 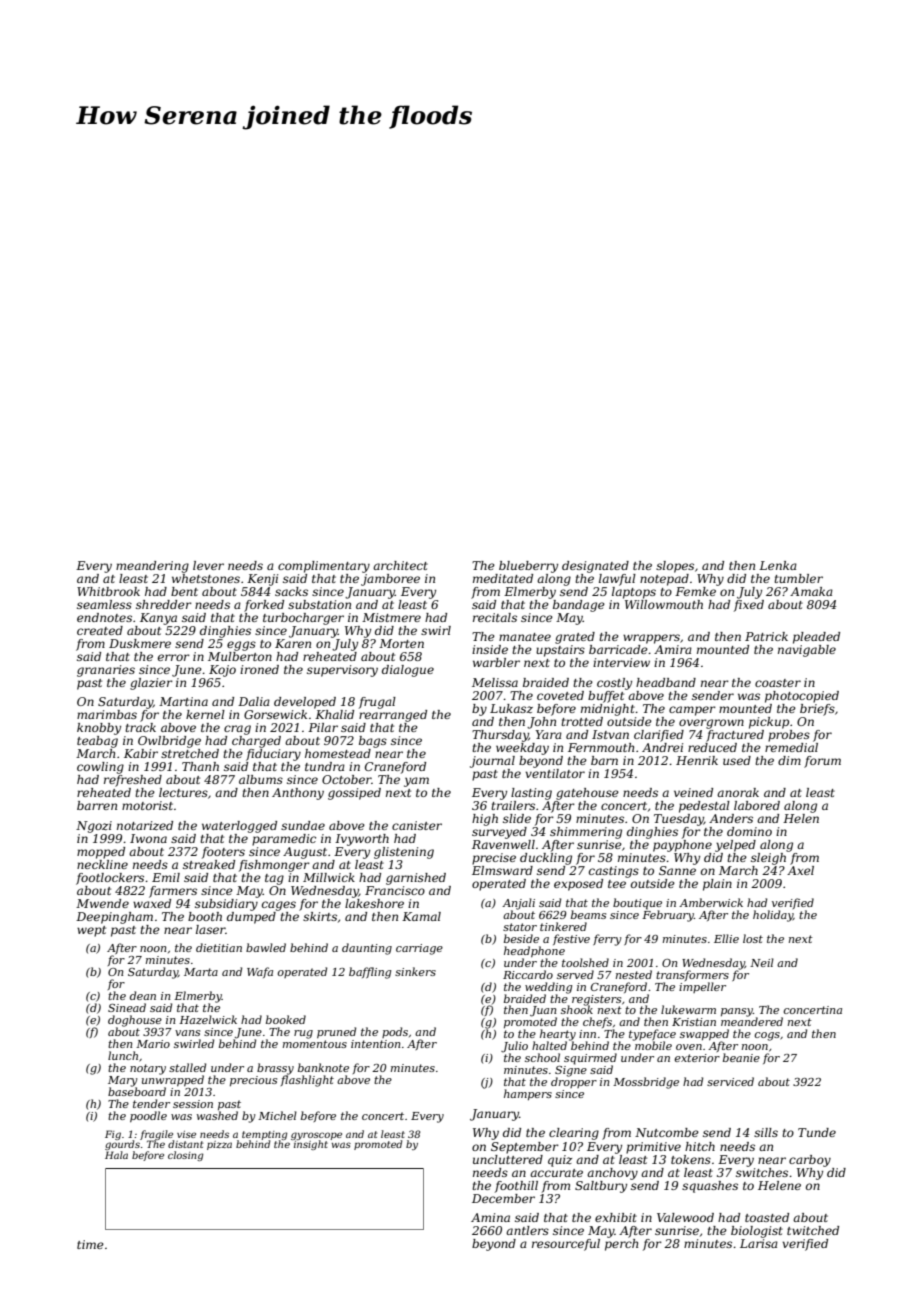 What do you see at coordinates (675, 567) in the image?
I see `slopes` at bounding box center [675, 567].
